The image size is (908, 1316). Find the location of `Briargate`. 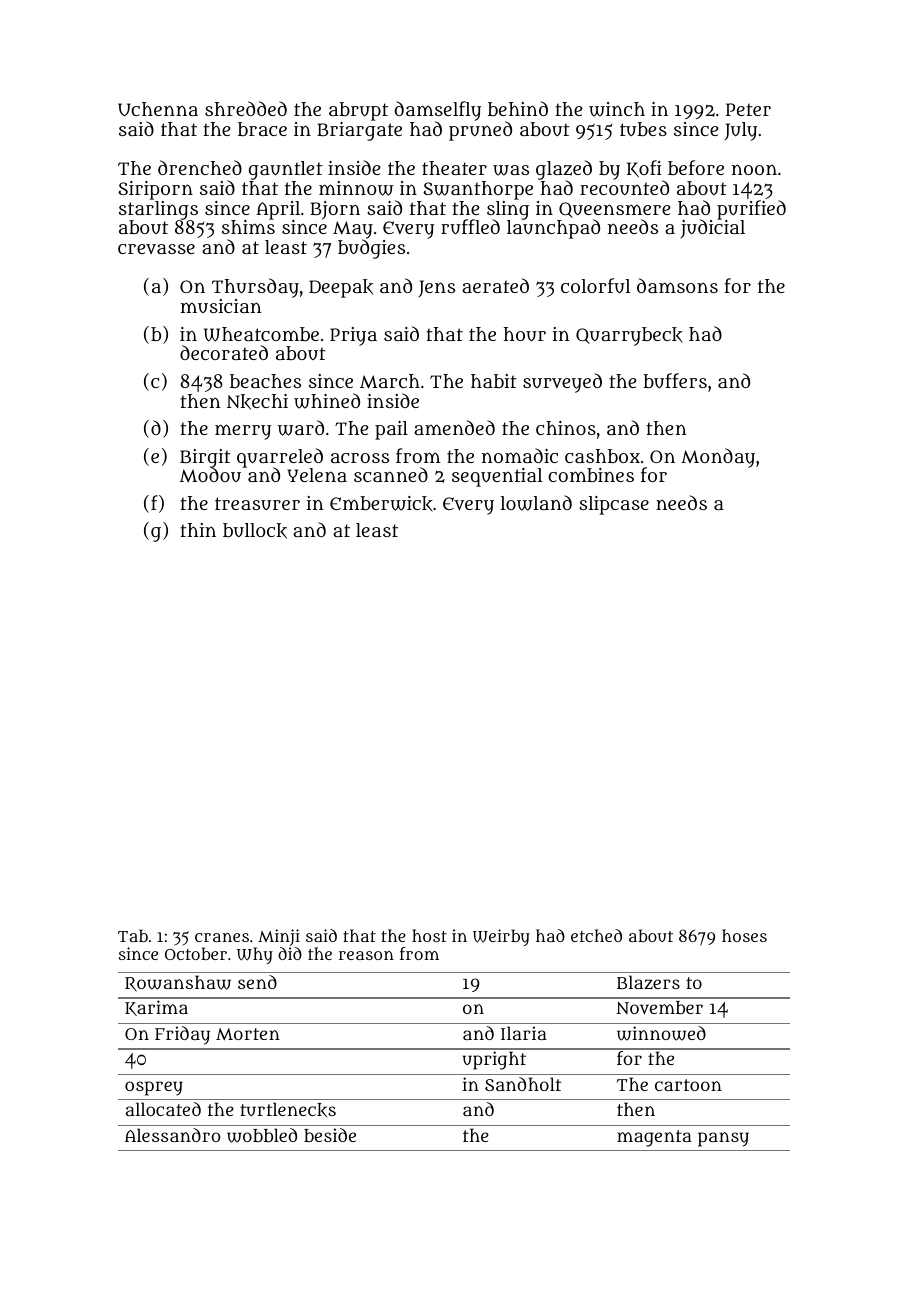

Briargate is located at coordinates (359, 131).
